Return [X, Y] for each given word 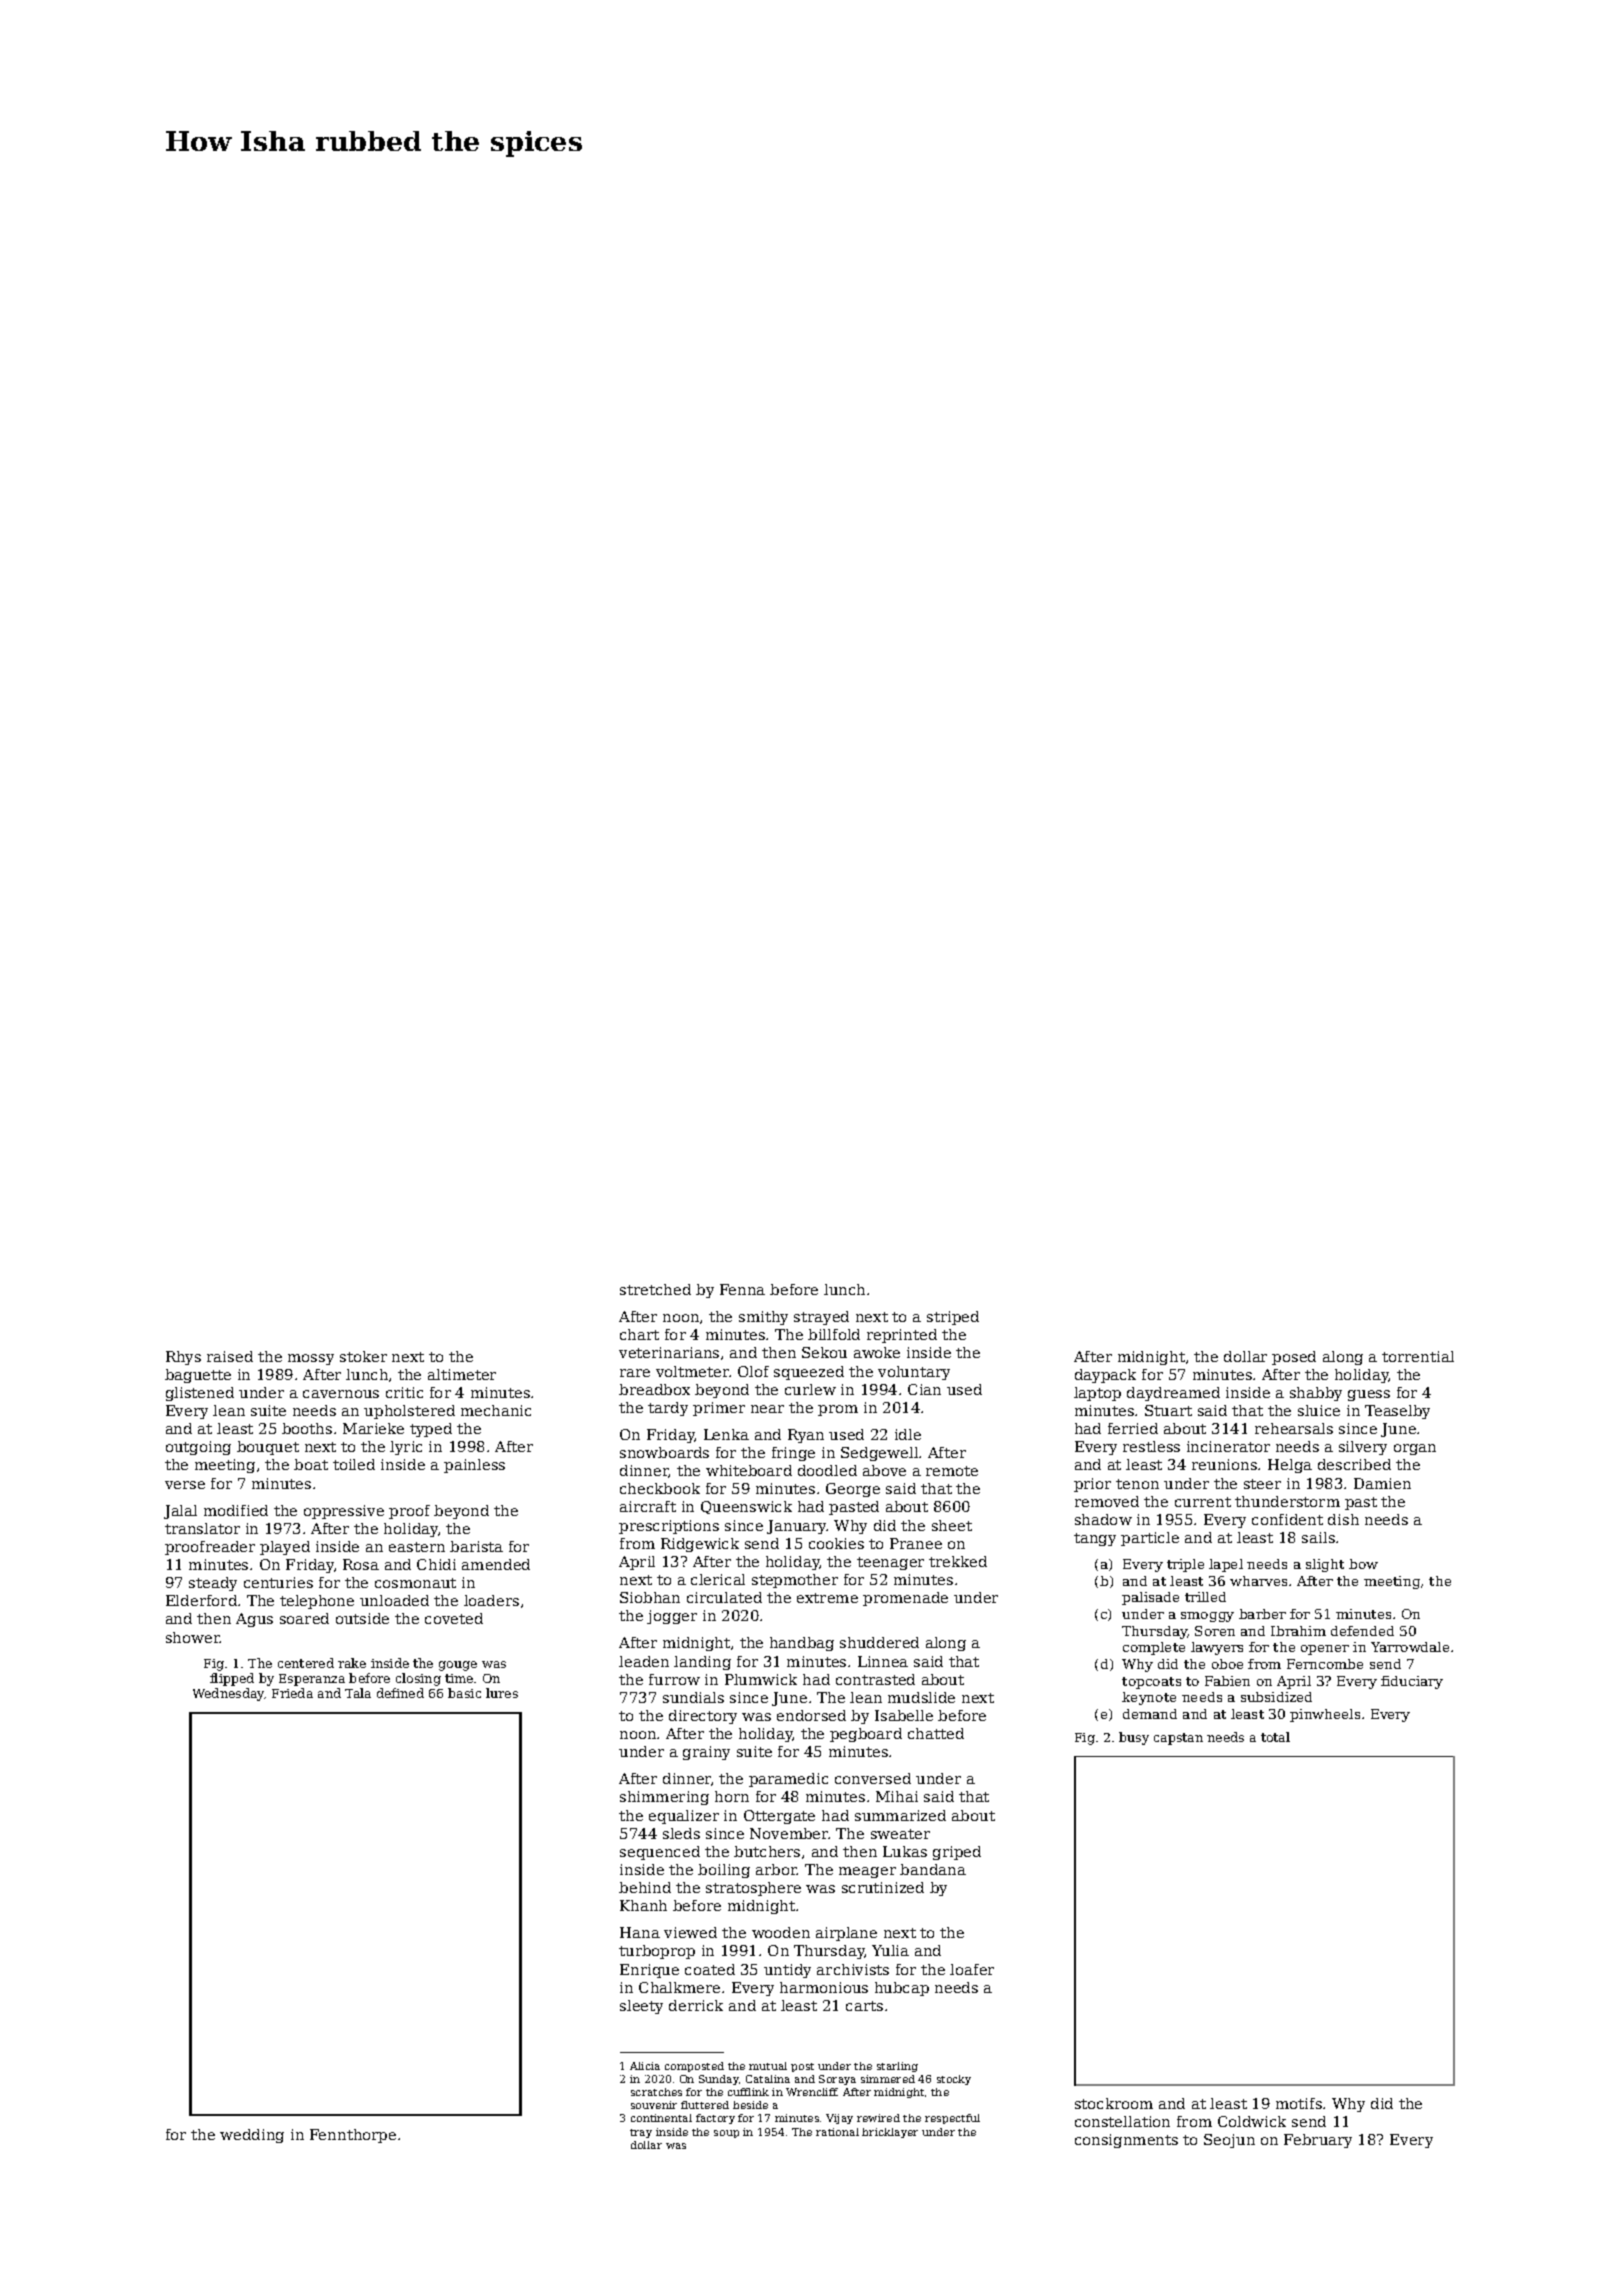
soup [726, 2134]
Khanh [643, 1905]
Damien [1382, 1483]
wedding [252, 2136]
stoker [363, 1356]
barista [476, 1546]
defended [1362, 1631]
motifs [1299, 2103]
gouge [458, 1666]
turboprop [657, 1952]
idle [908, 1434]
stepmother [795, 1581]
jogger [672, 1617]
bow [1363, 1564]
